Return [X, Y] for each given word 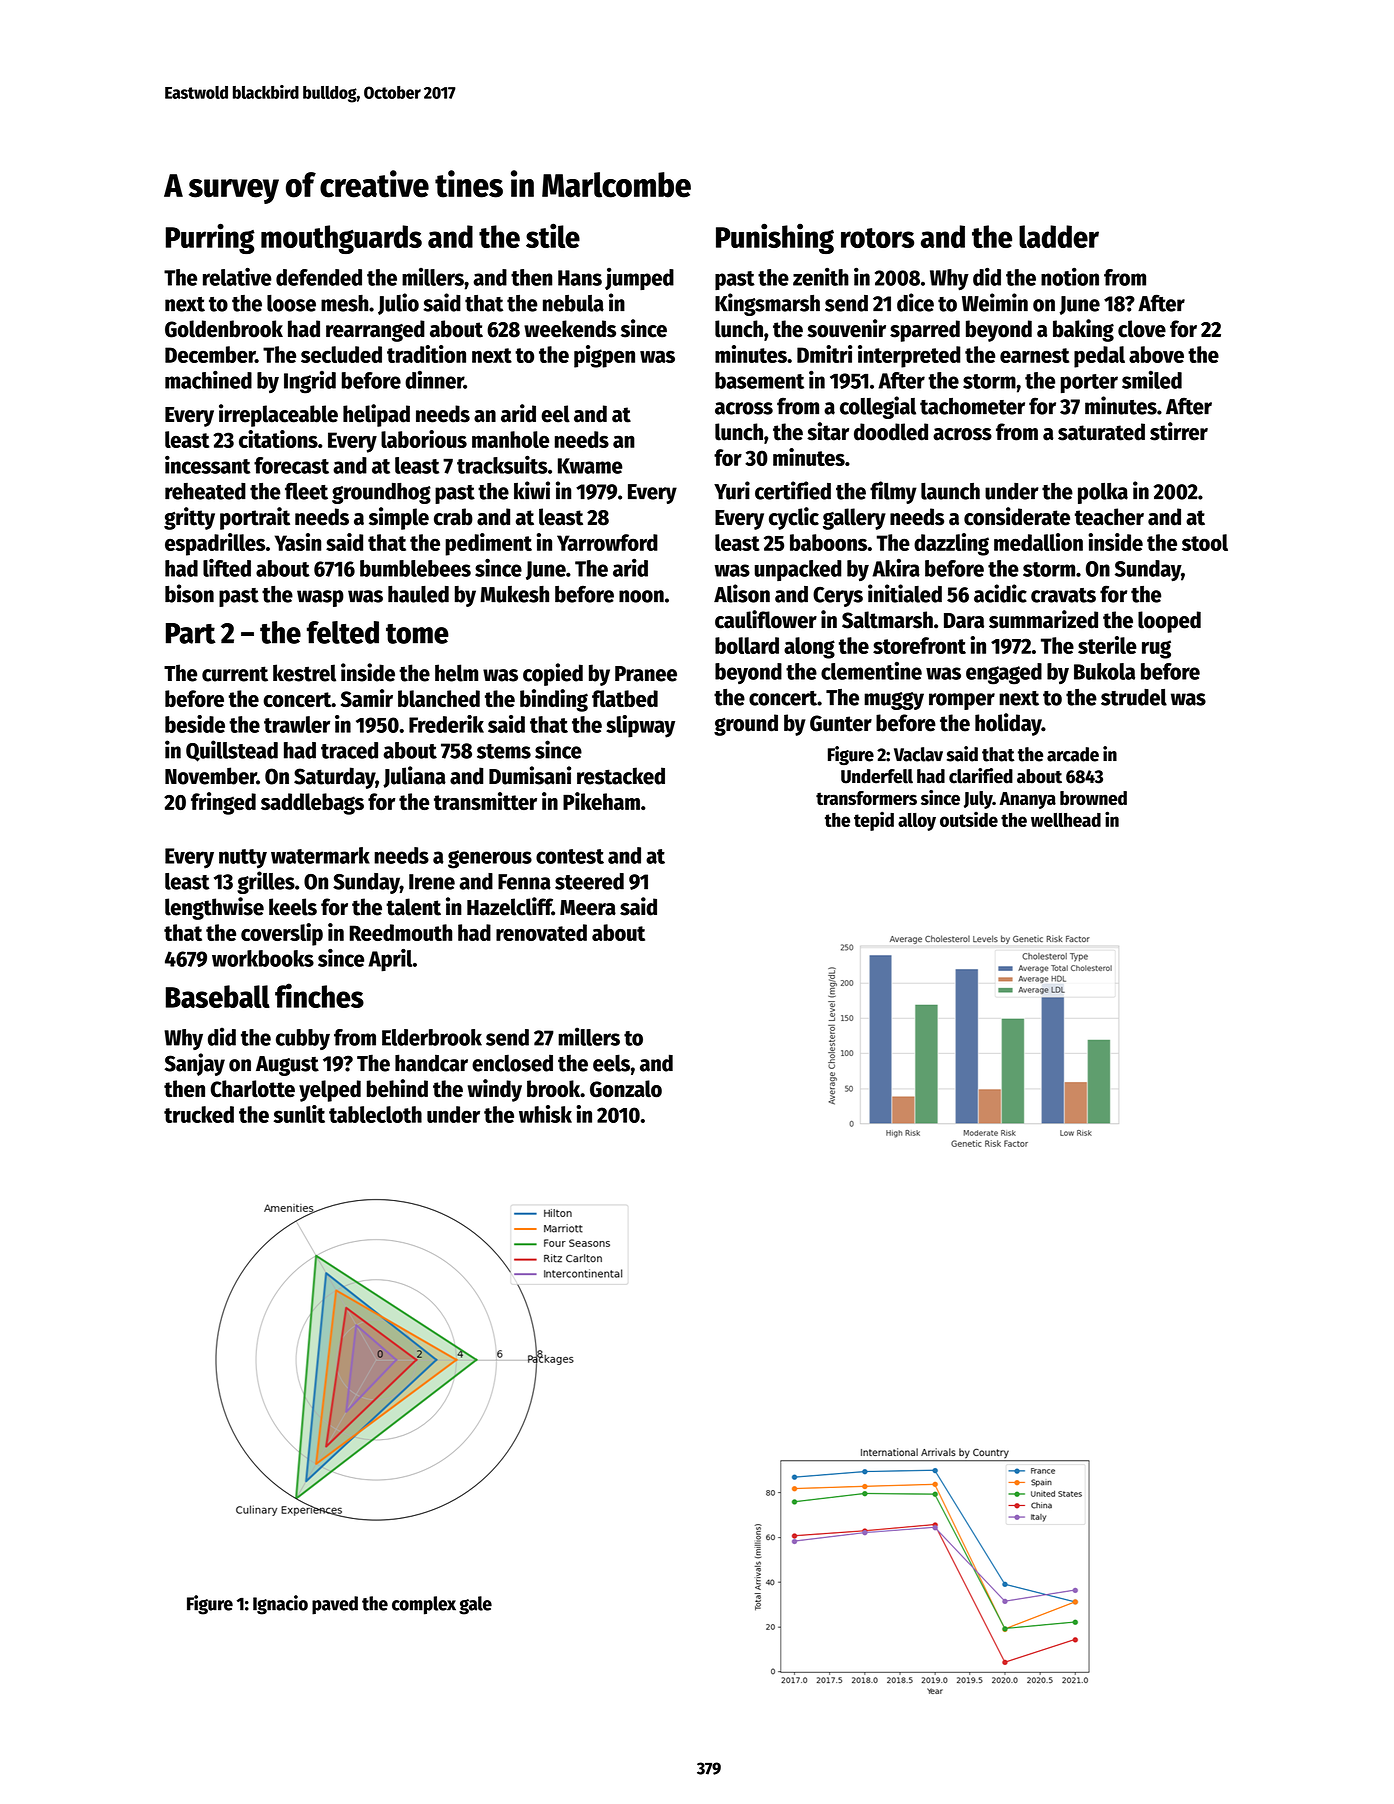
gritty [189, 518]
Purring [210, 238]
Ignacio [280, 1605]
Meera [588, 908]
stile [553, 235]
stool [1205, 542]
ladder [1059, 236]
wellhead [1066, 820]
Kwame [590, 466]
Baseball [218, 996]
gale [475, 1605]
